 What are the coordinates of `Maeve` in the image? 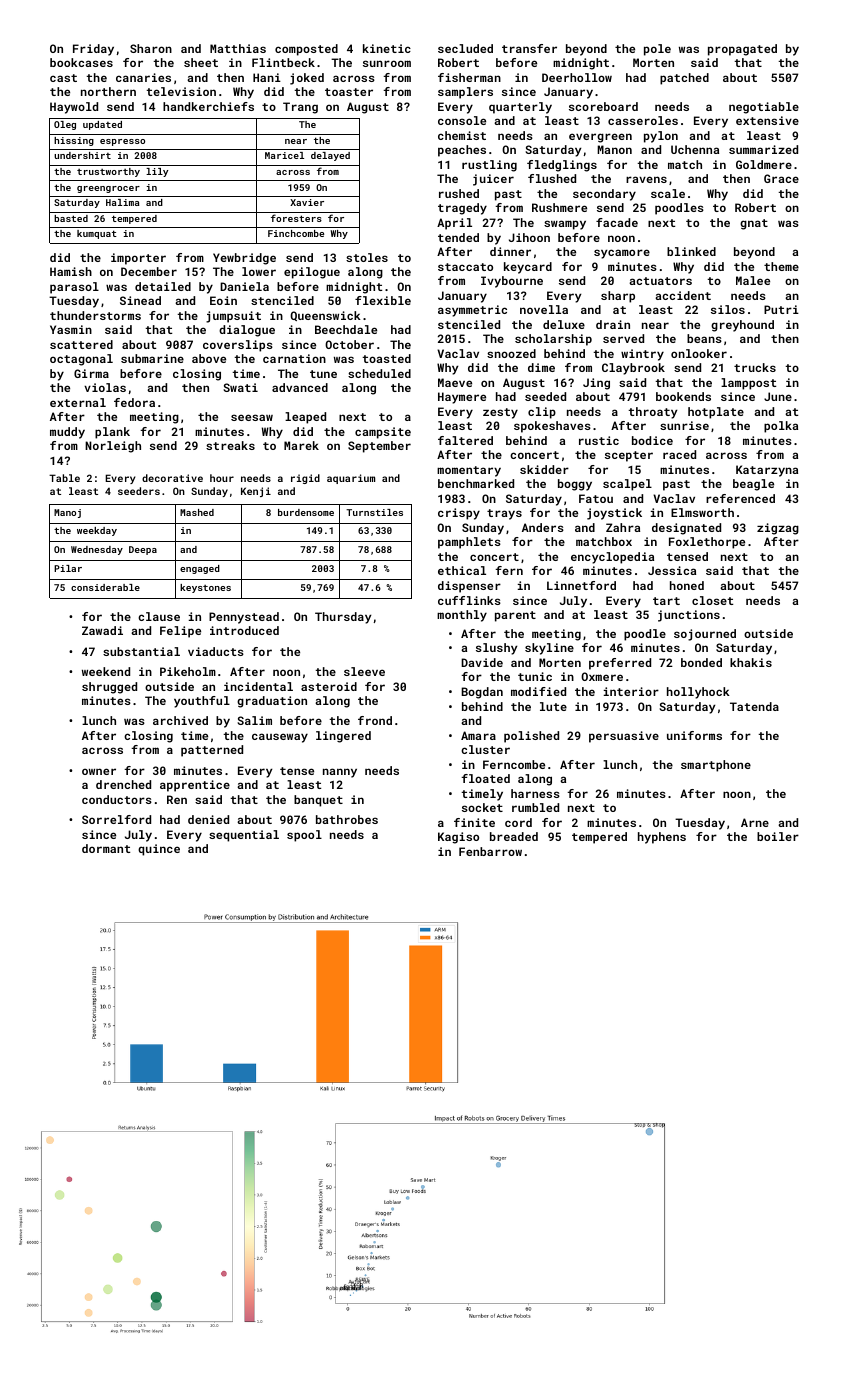 It's located at (455, 382).
